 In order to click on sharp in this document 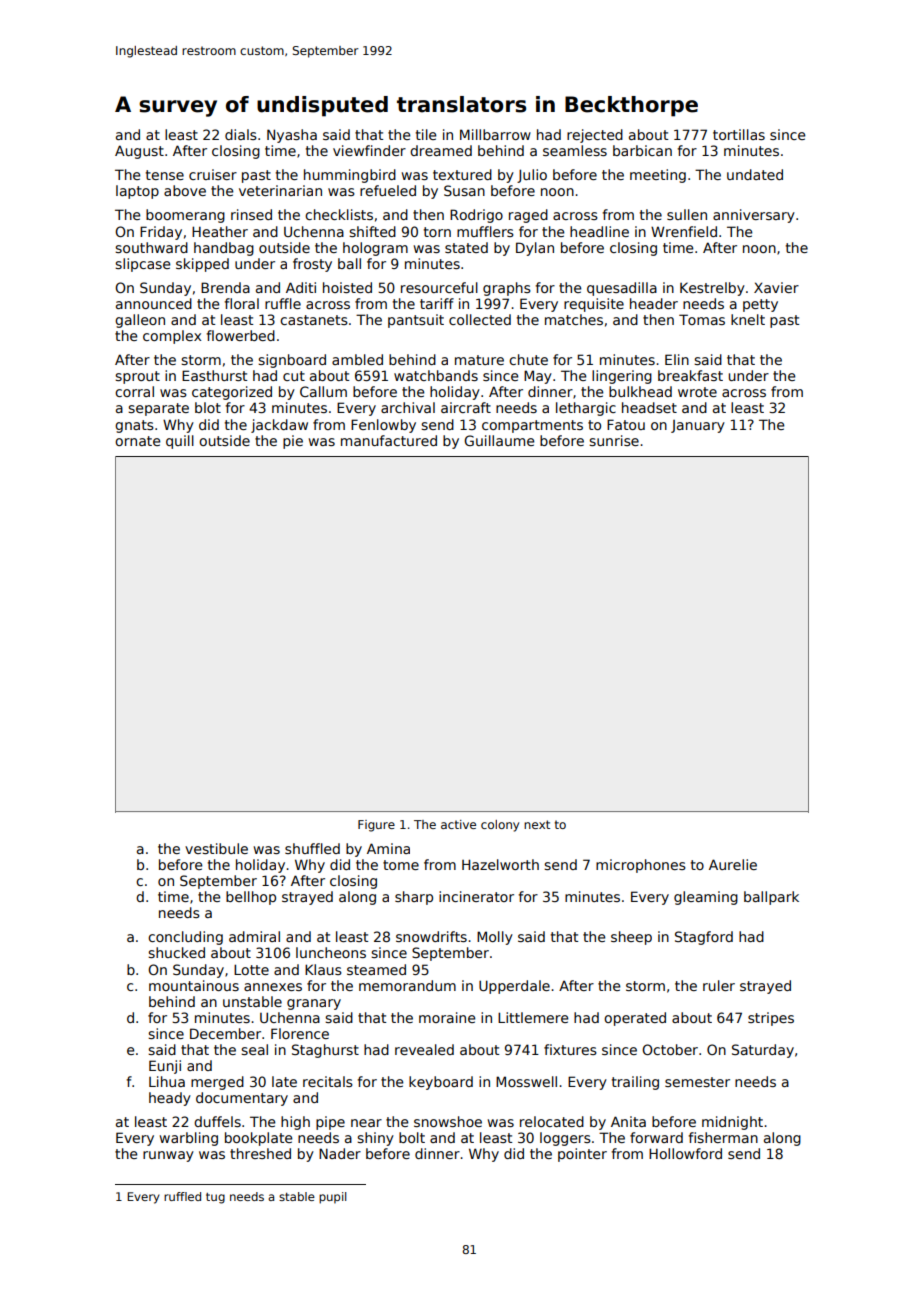, I will do `click(414, 898)`.
